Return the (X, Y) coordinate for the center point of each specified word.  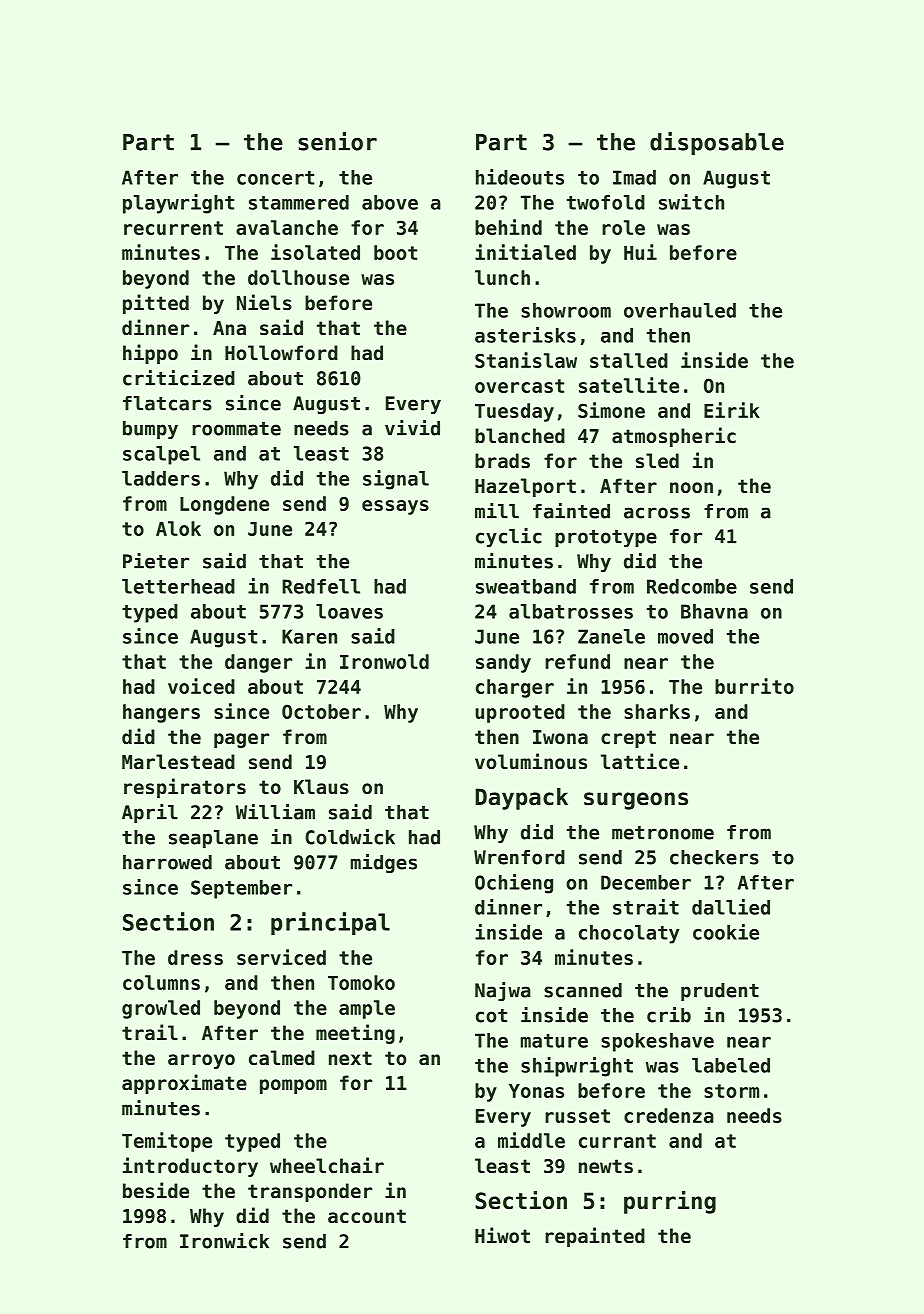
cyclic (509, 537)
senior (337, 141)
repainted (595, 1237)
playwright (178, 204)
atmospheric (674, 437)
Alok (178, 528)
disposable (717, 143)
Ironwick (224, 1241)
